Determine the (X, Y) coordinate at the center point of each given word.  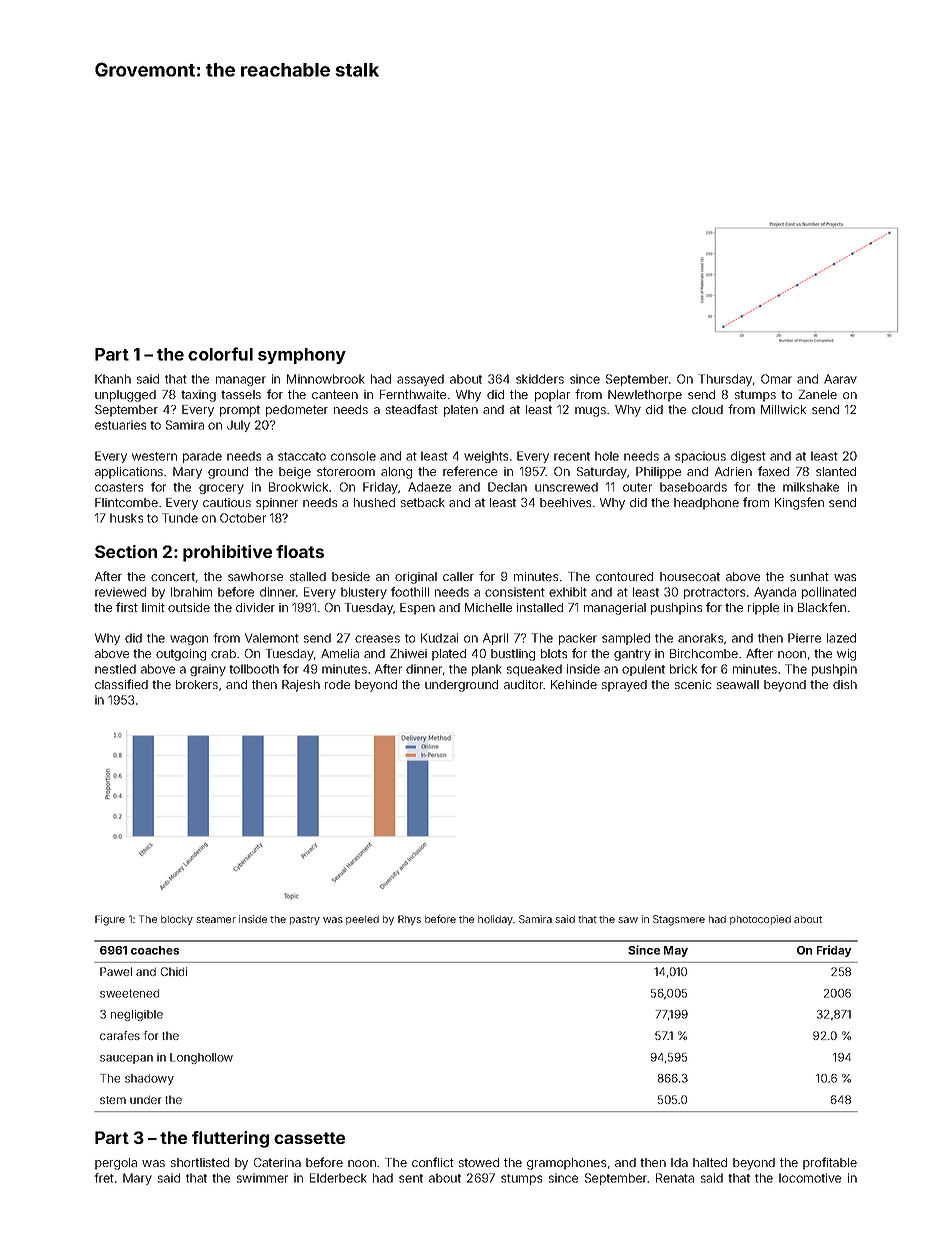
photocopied (760, 920)
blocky (177, 920)
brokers (197, 684)
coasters (119, 487)
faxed (773, 471)
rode (337, 684)
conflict (433, 1162)
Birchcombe (704, 653)
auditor (524, 684)
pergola (116, 1164)
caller (458, 576)
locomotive (810, 1178)
